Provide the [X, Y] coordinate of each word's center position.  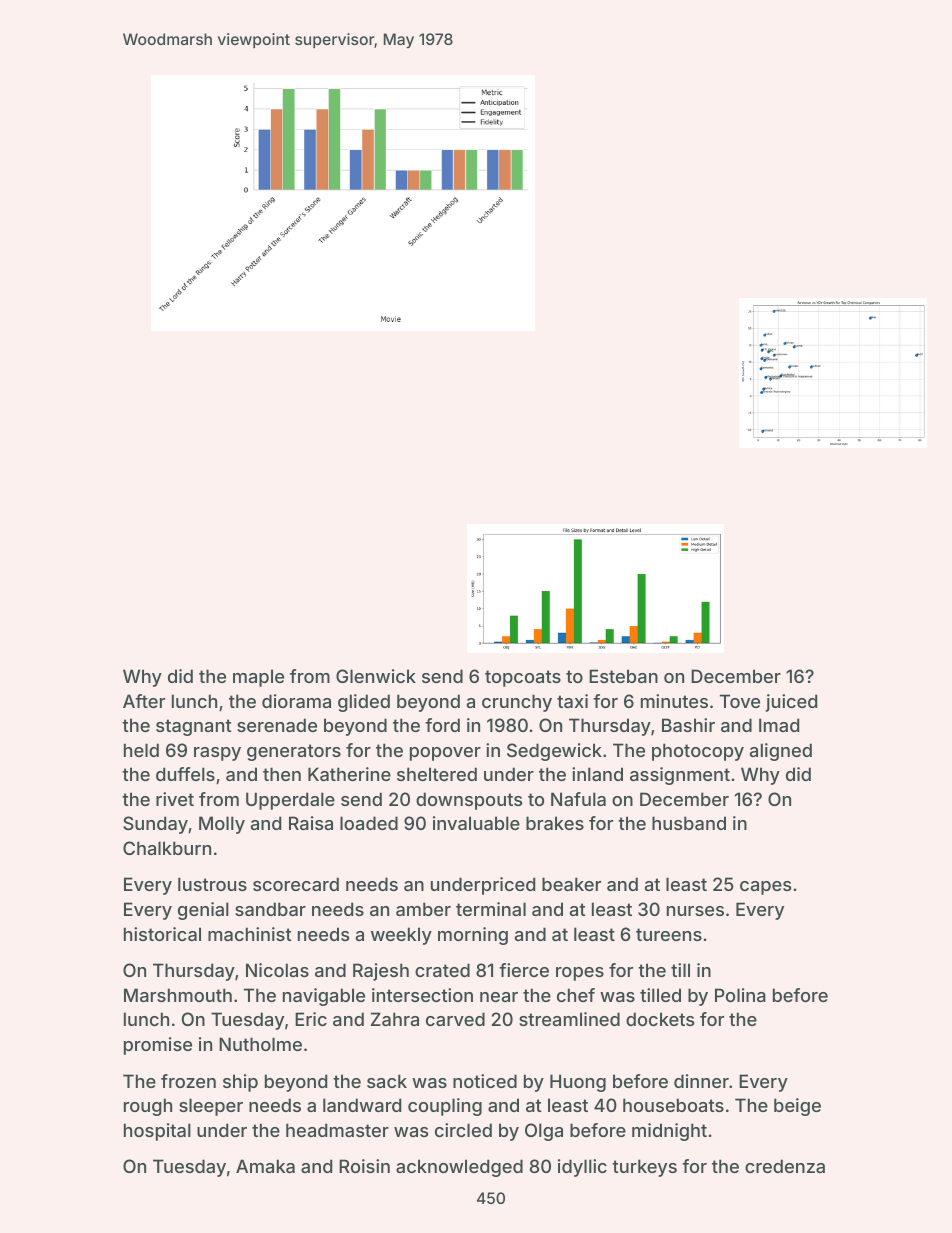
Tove [740, 701]
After [144, 701]
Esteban [623, 676]
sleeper [211, 1107]
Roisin [364, 1166]
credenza [785, 1166]
